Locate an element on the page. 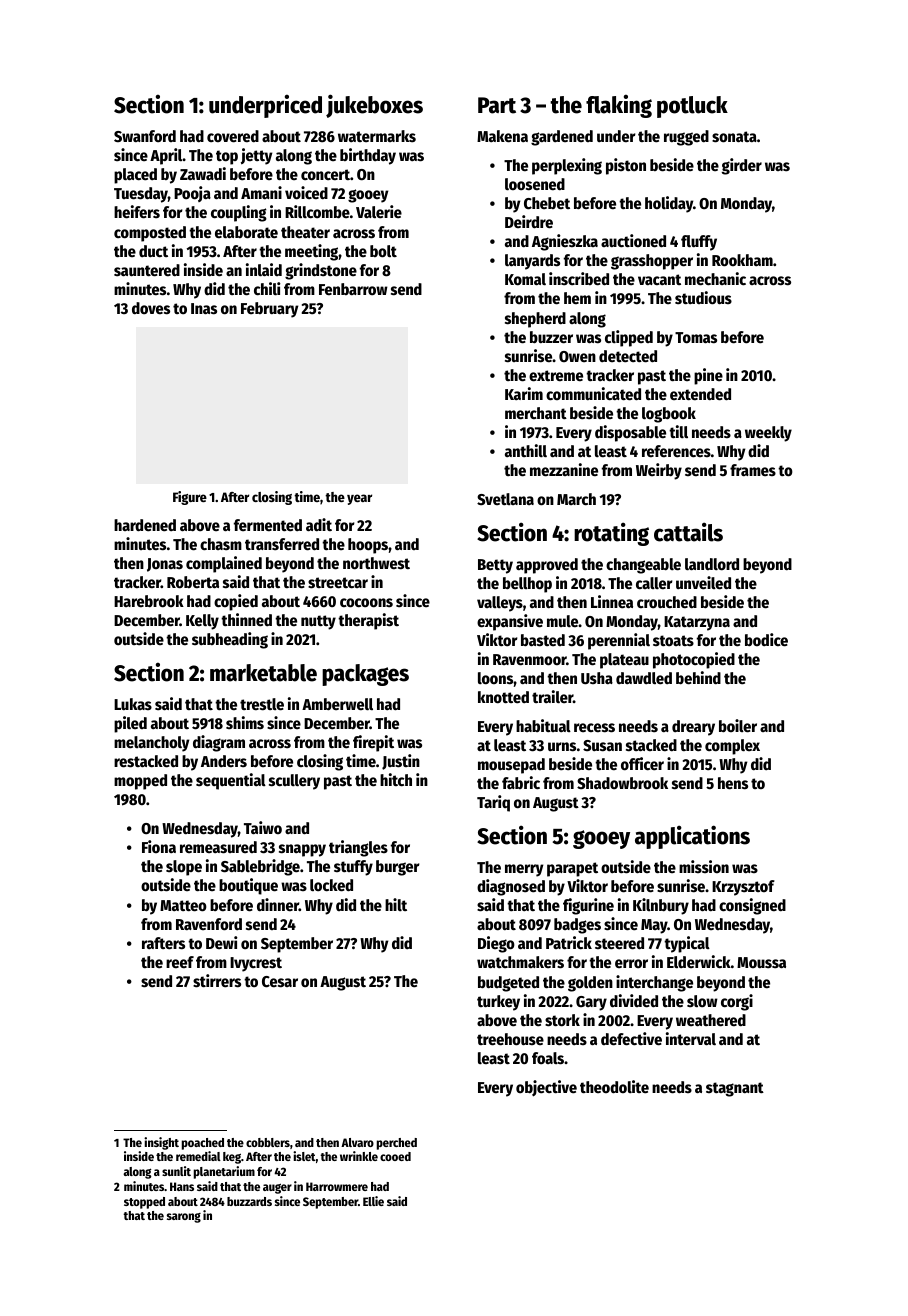  Swanford is located at coordinates (145, 136).
